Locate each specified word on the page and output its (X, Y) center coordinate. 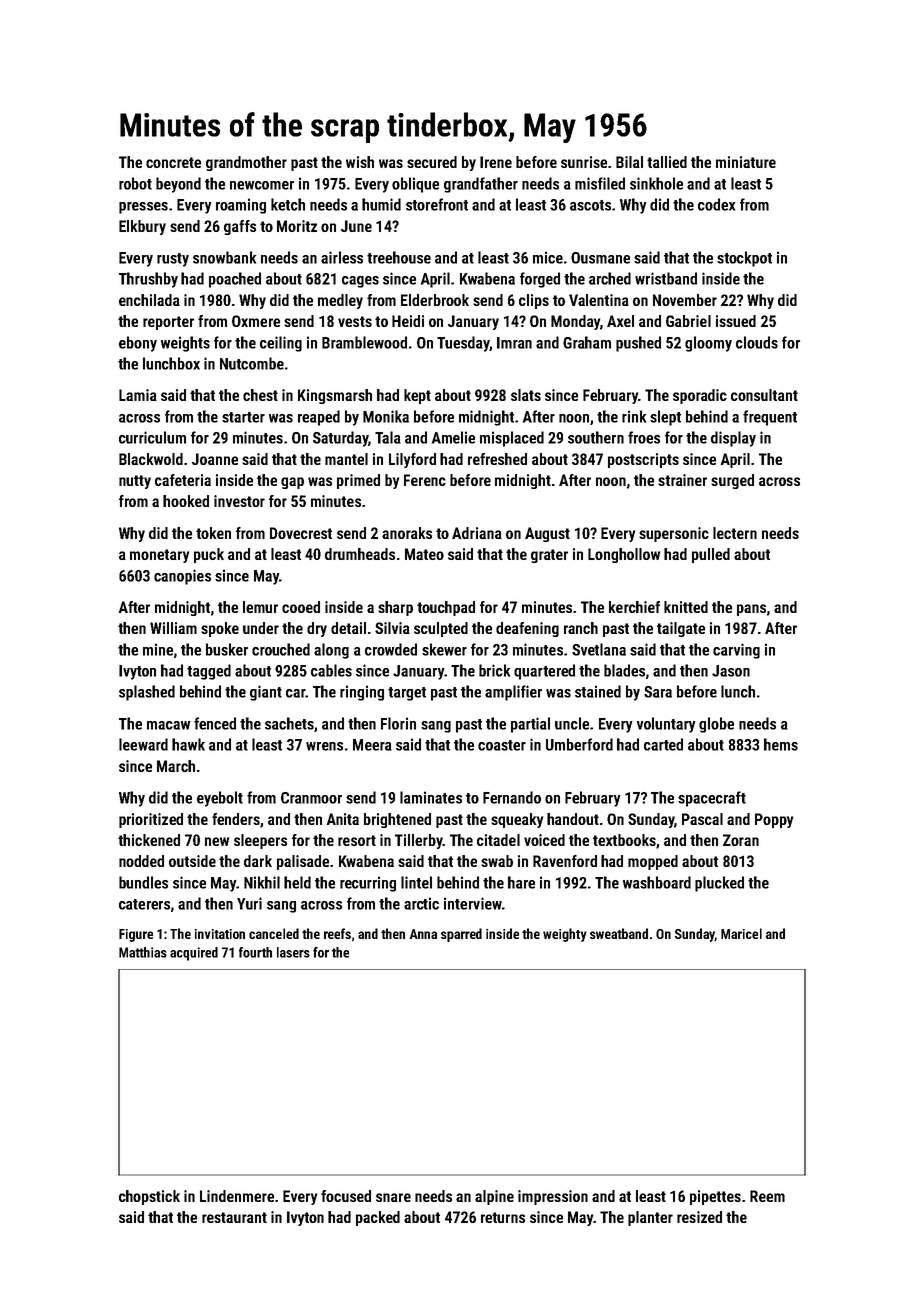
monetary (159, 556)
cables (331, 670)
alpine (494, 1197)
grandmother (246, 163)
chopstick (149, 1197)
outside (192, 861)
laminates (431, 797)
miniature (746, 162)
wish (360, 162)
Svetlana (599, 649)
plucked (719, 884)
